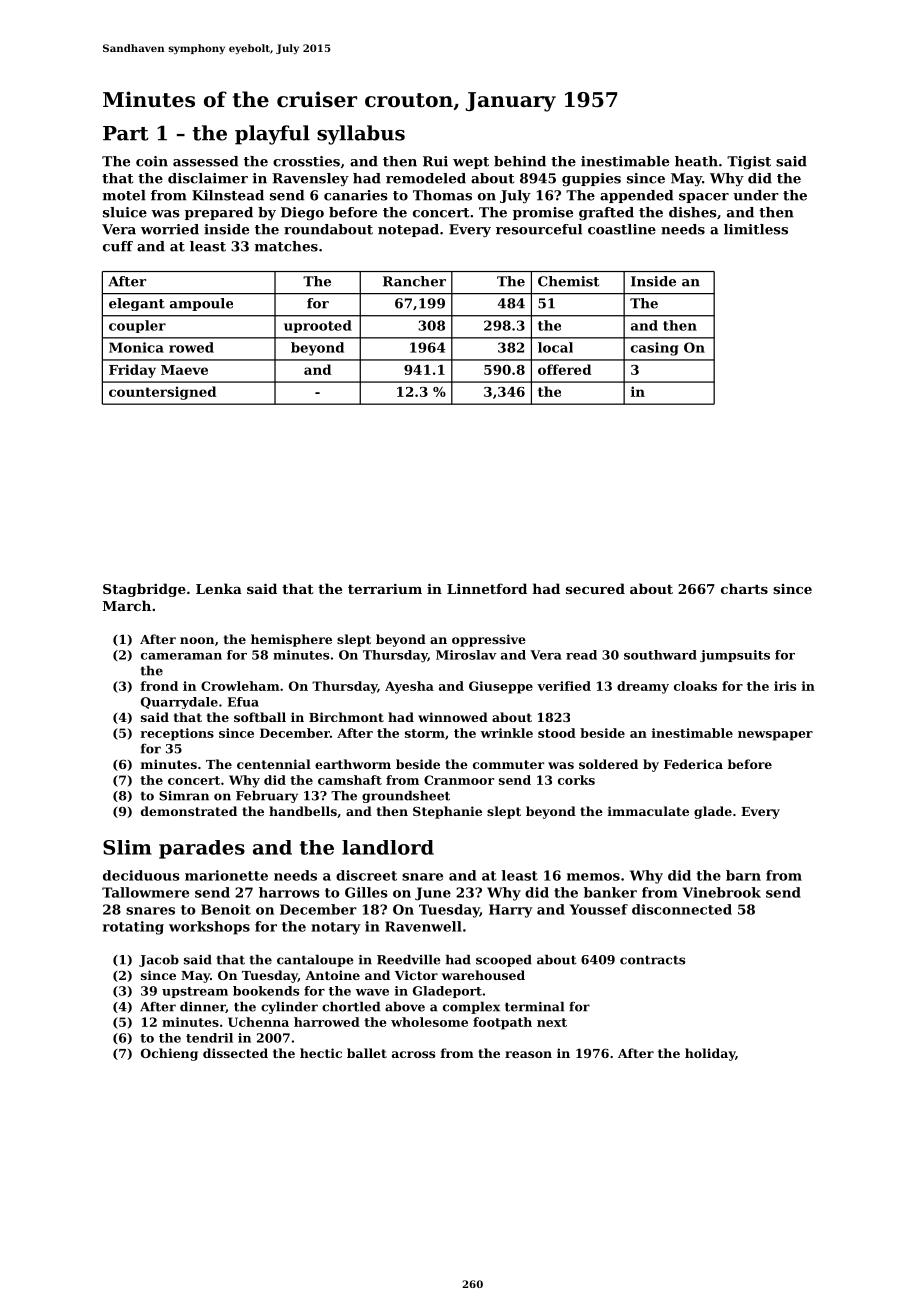  Describe the element at coordinates (775, 736) in the page. I see `newspaper` at that location.
